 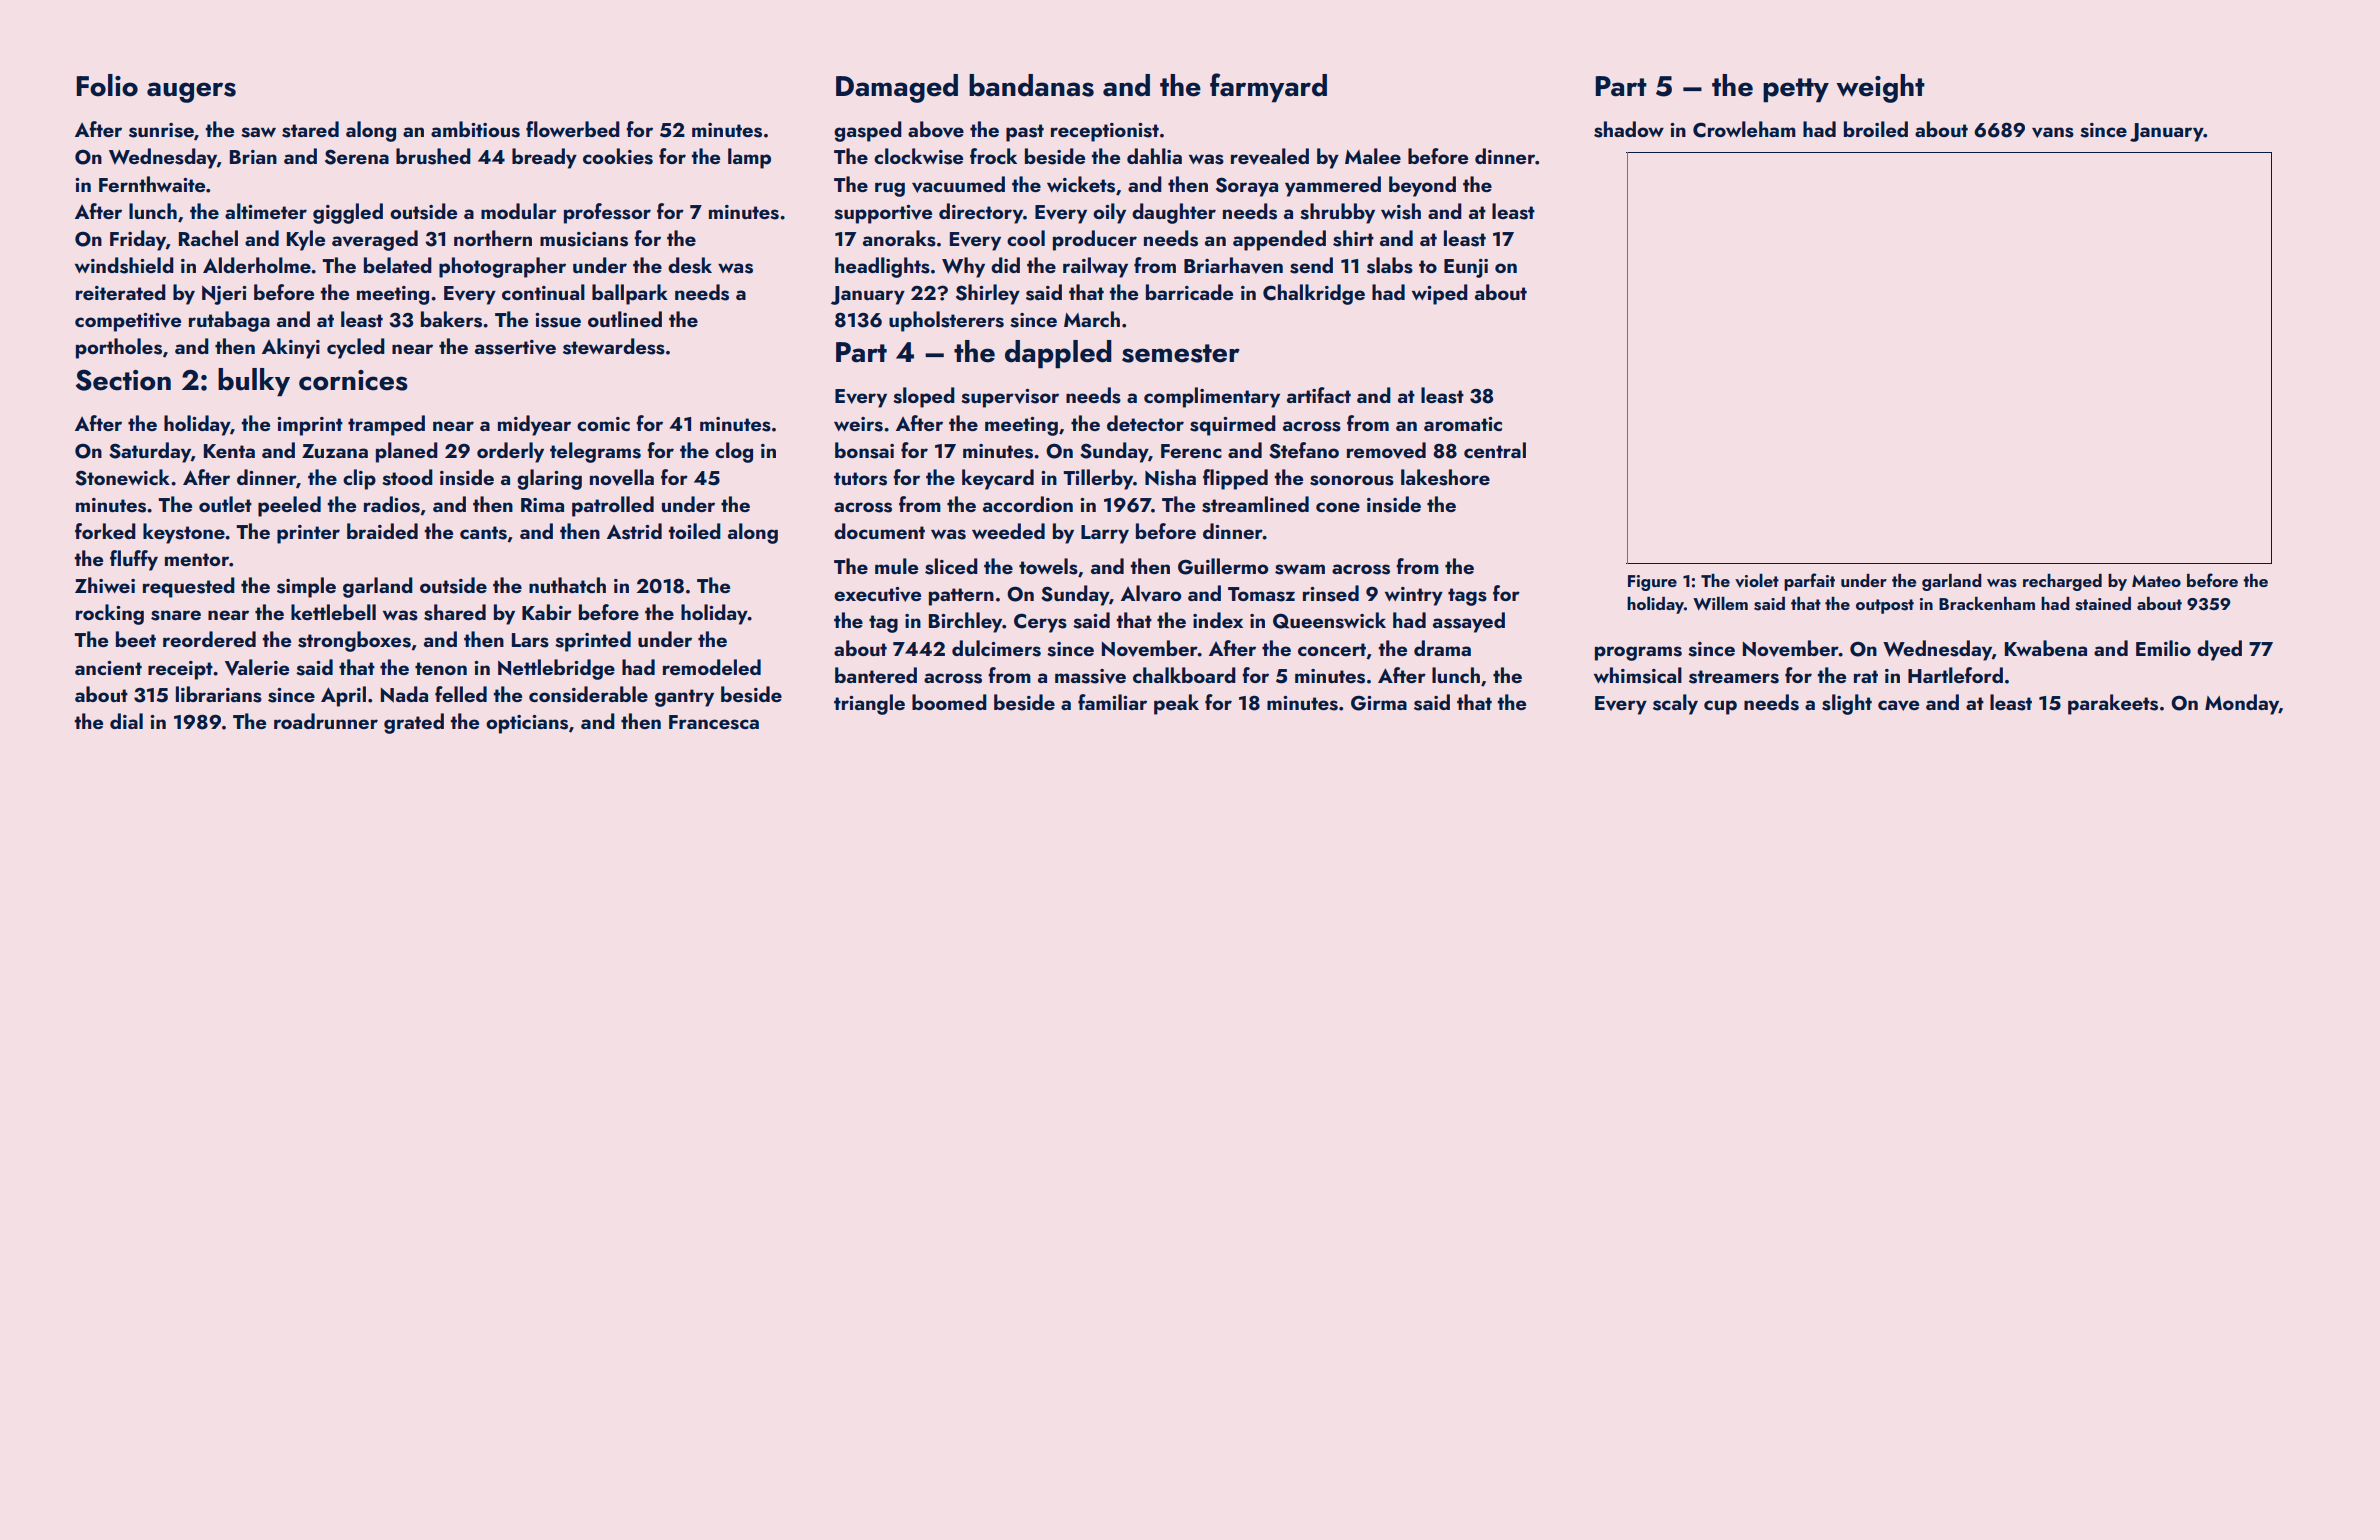 What do you see at coordinates (1300, 569) in the document?
I see `swam` at bounding box center [1300, 569].
